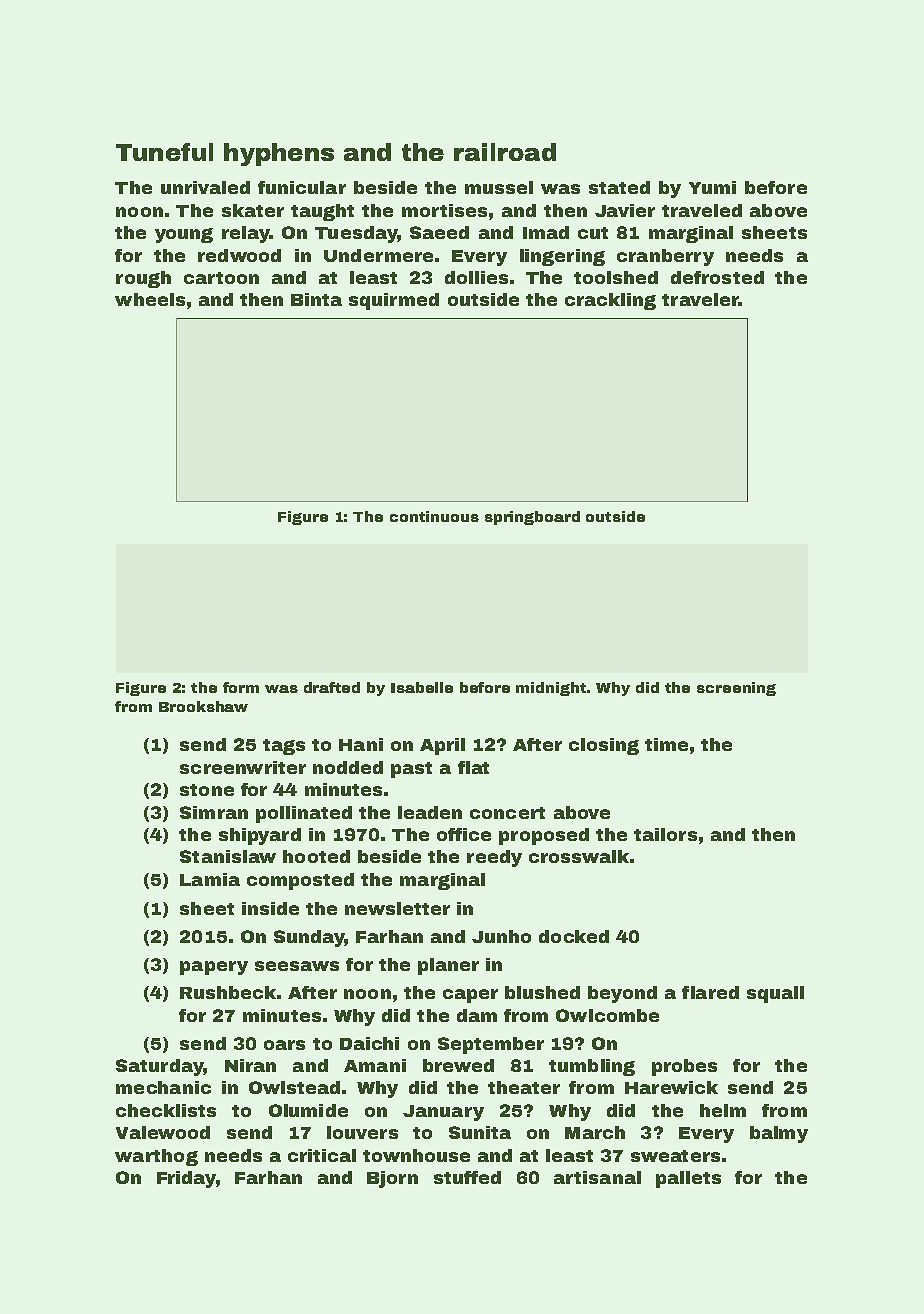 This screenshot has width=924, height=1314. What do you see at coordinates (279, 154) in the screenshot?
I see `hyphens` at bounding box center [279, 154].
